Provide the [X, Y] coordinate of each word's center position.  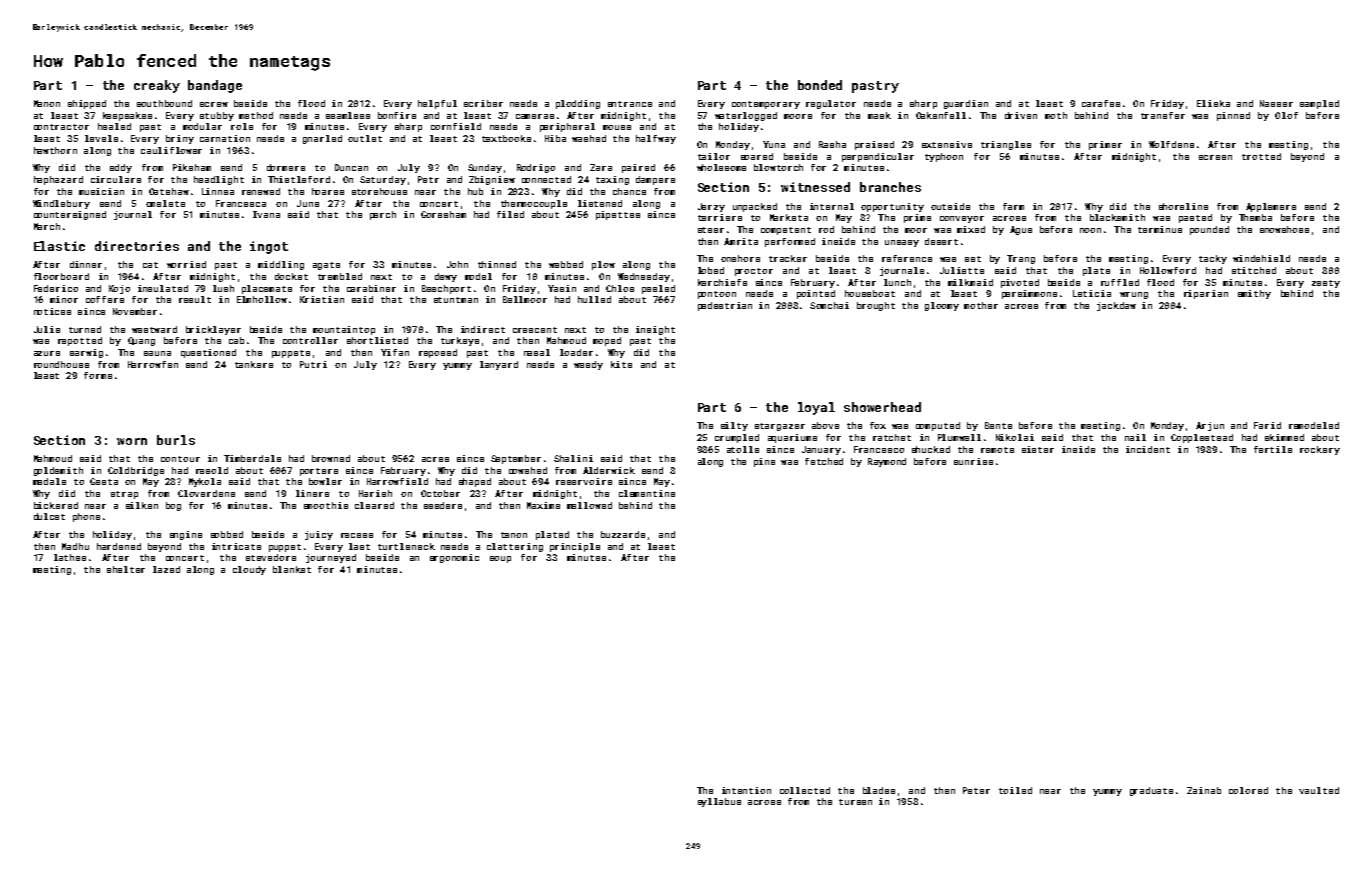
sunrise [973, 461]
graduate [1151, 791]
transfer [1163, 115]
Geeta [104, 481]
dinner [86, 264]
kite [621, 364]
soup [500, 559]
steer [711, 230]
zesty [1326, 284]
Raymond [887, 462]
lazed [166, 569]
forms [98, 375]
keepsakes [127, 116]
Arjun [1210, 426]
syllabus [719, 802]
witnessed [815, 187]
